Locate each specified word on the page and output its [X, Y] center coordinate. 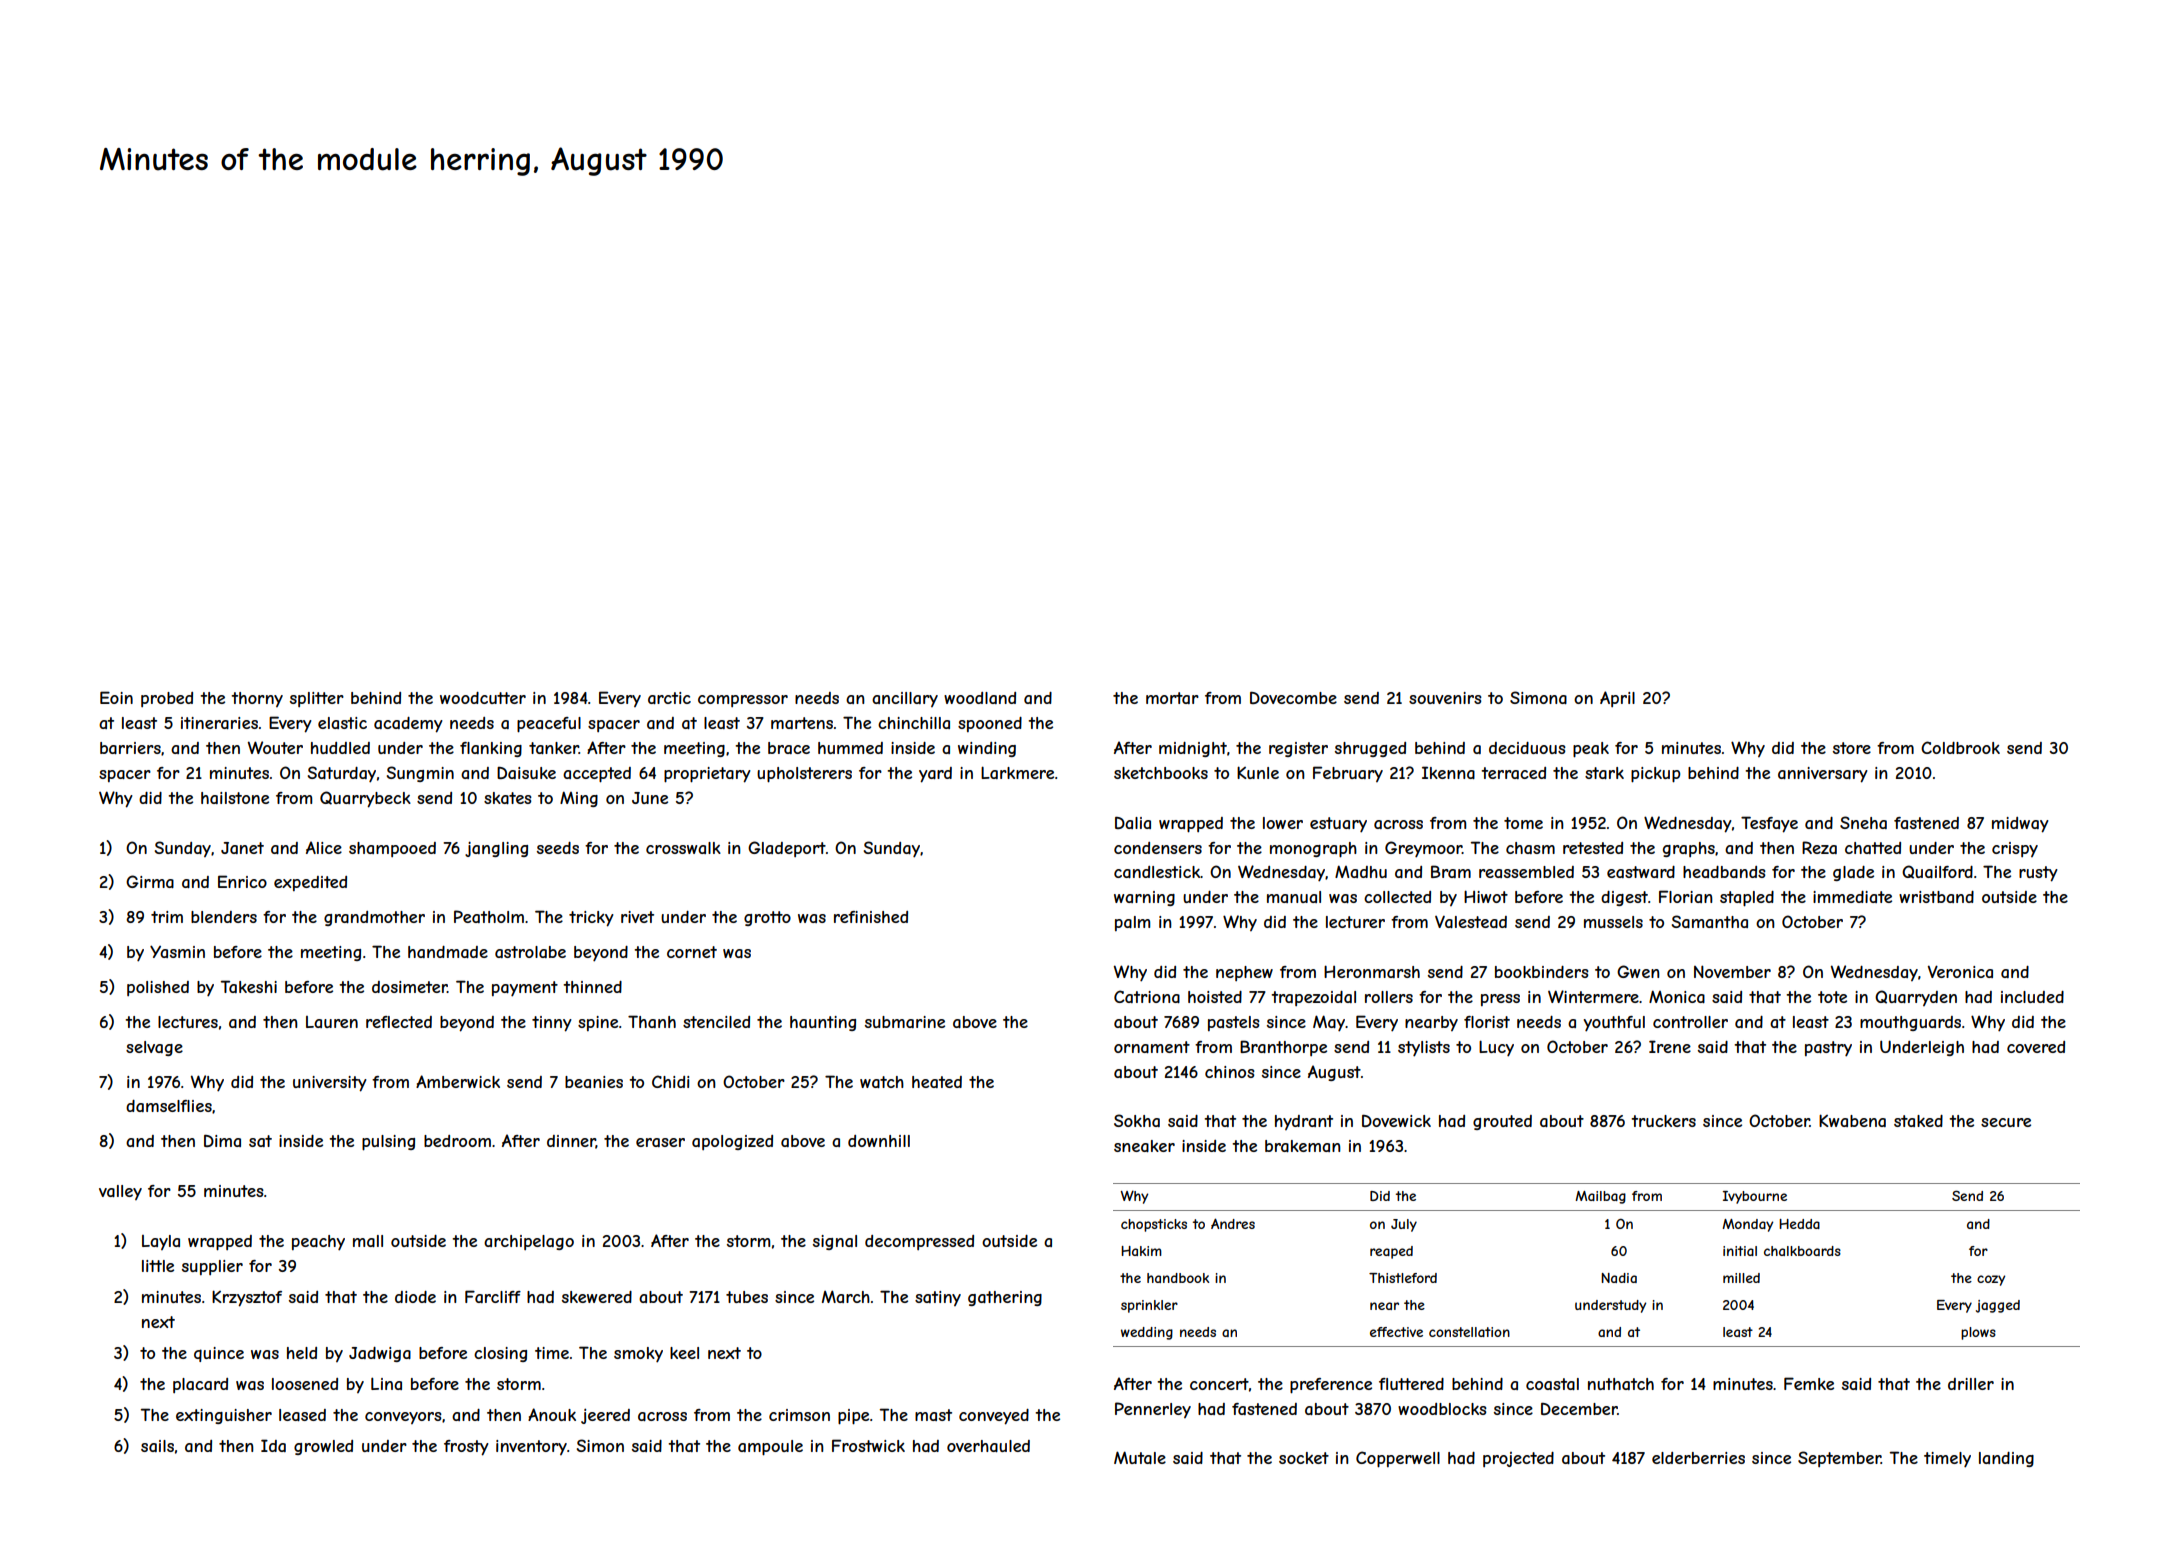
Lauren [332, 1022]
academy [408, 725]
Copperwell [1398, 1459]
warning [1144, 898]
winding [987, 749]
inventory [531, 1447]
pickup [1655, 775]
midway [2020, 825]
